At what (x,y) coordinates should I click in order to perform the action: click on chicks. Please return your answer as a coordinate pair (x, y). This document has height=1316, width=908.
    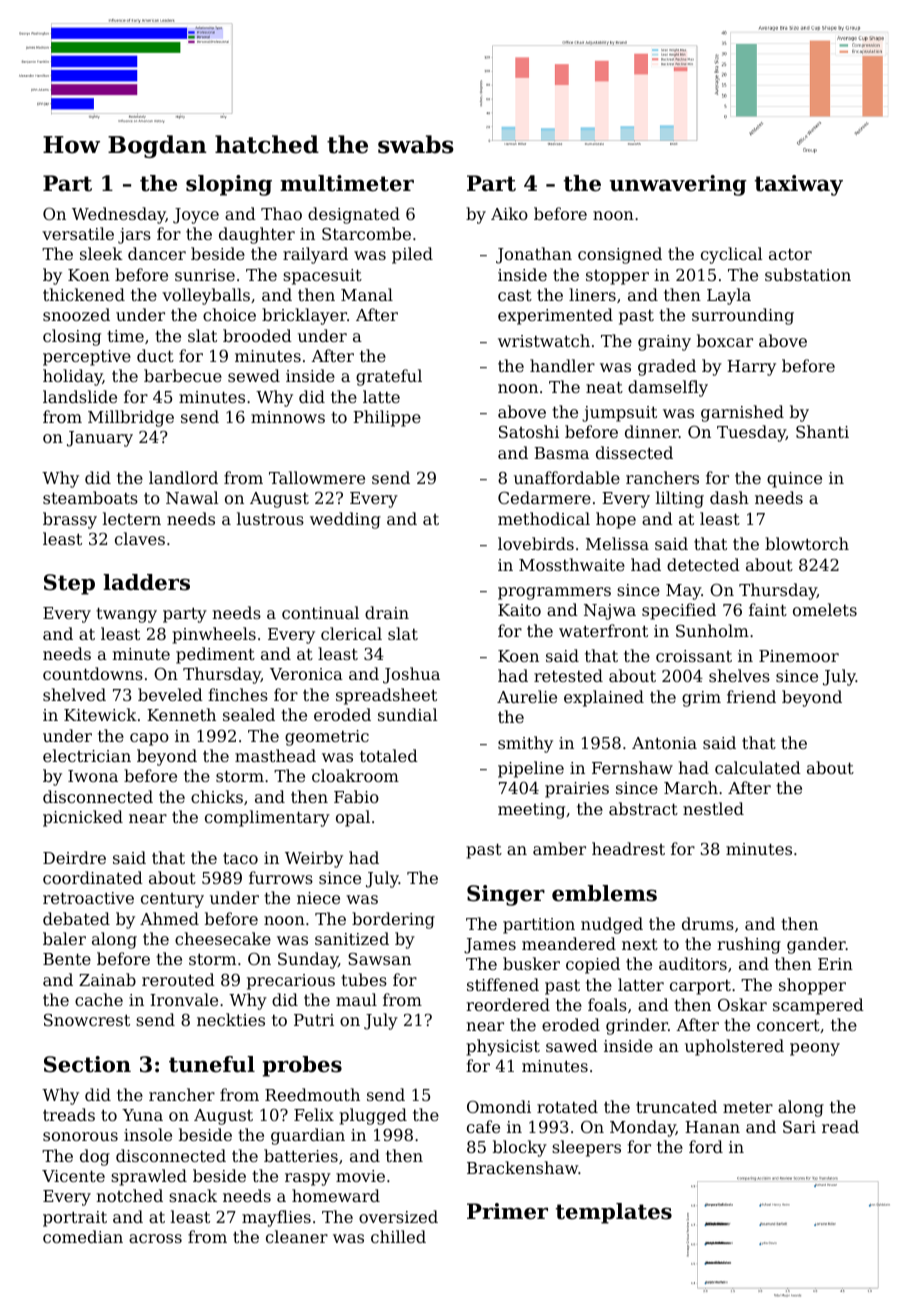
    Looking at the image, I should click on (217, 796).
